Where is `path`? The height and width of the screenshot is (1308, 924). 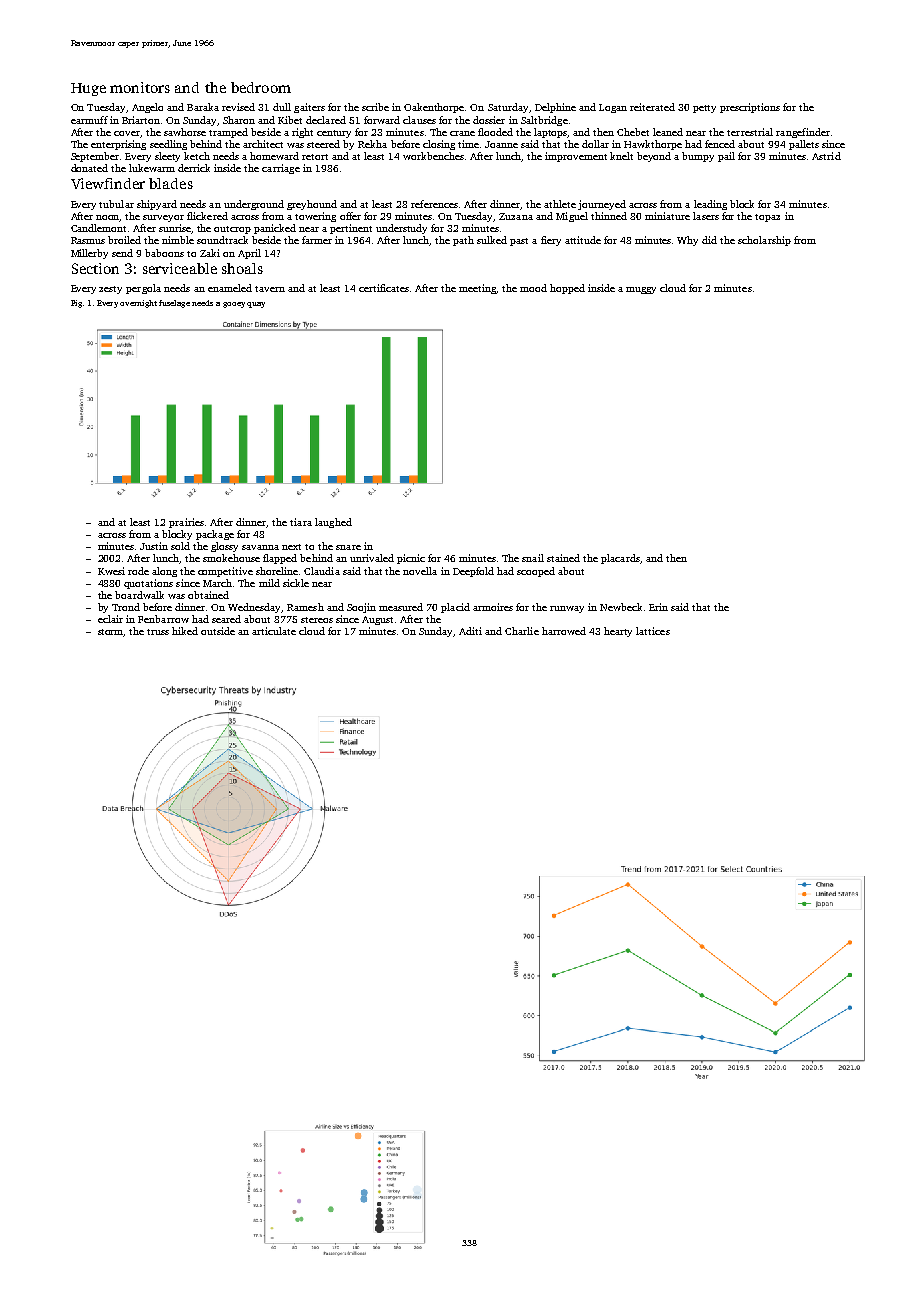
path is located at coordinates (463, 241).
